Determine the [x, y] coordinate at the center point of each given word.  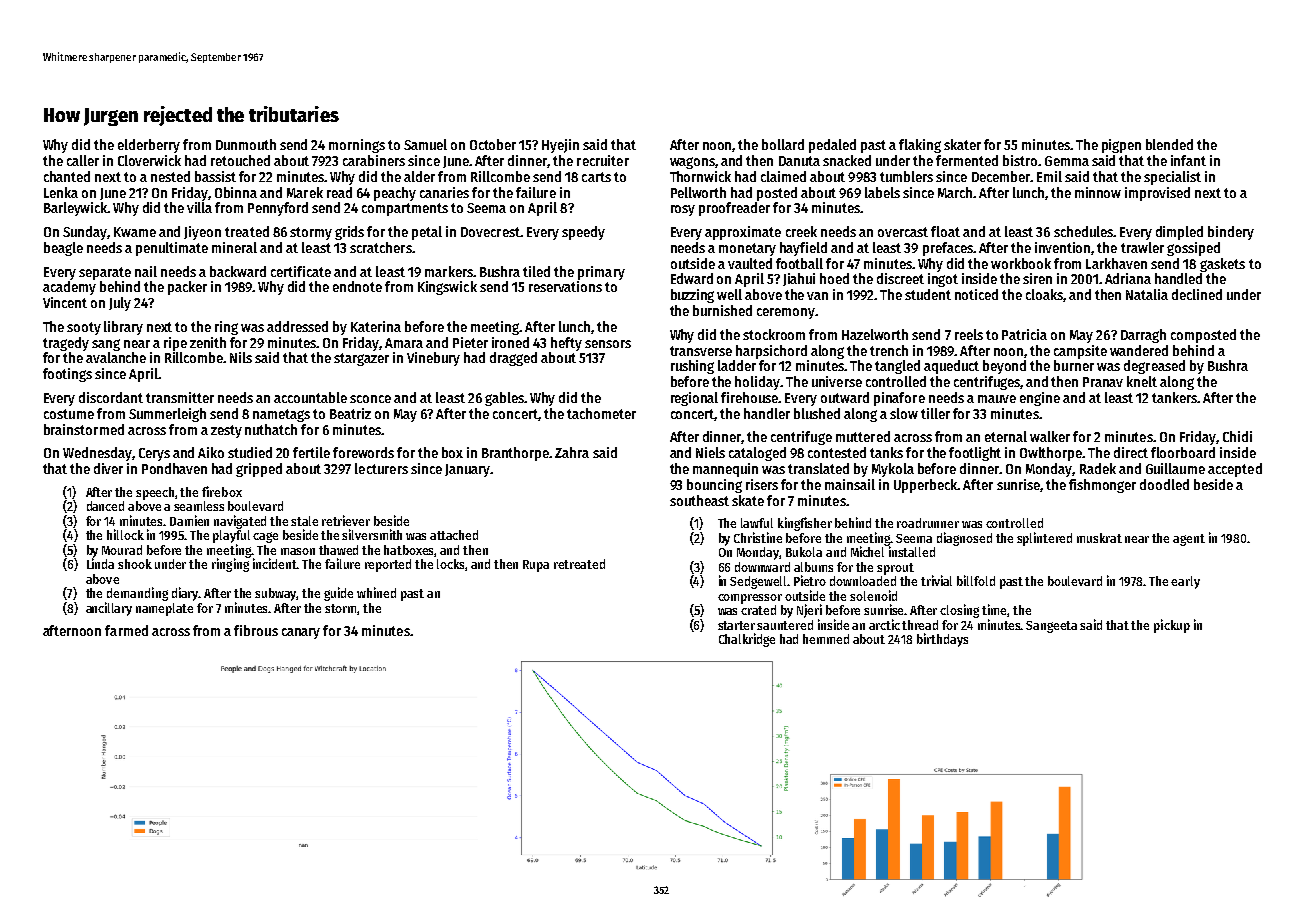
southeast [699, 500]
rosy [683, 210]
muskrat [1099, 538]
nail [146, 271]
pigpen [1121, 146]
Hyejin [560, 146]
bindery [1231, 233]
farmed [126, 630]
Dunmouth [246, 144]
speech [155, 493]
